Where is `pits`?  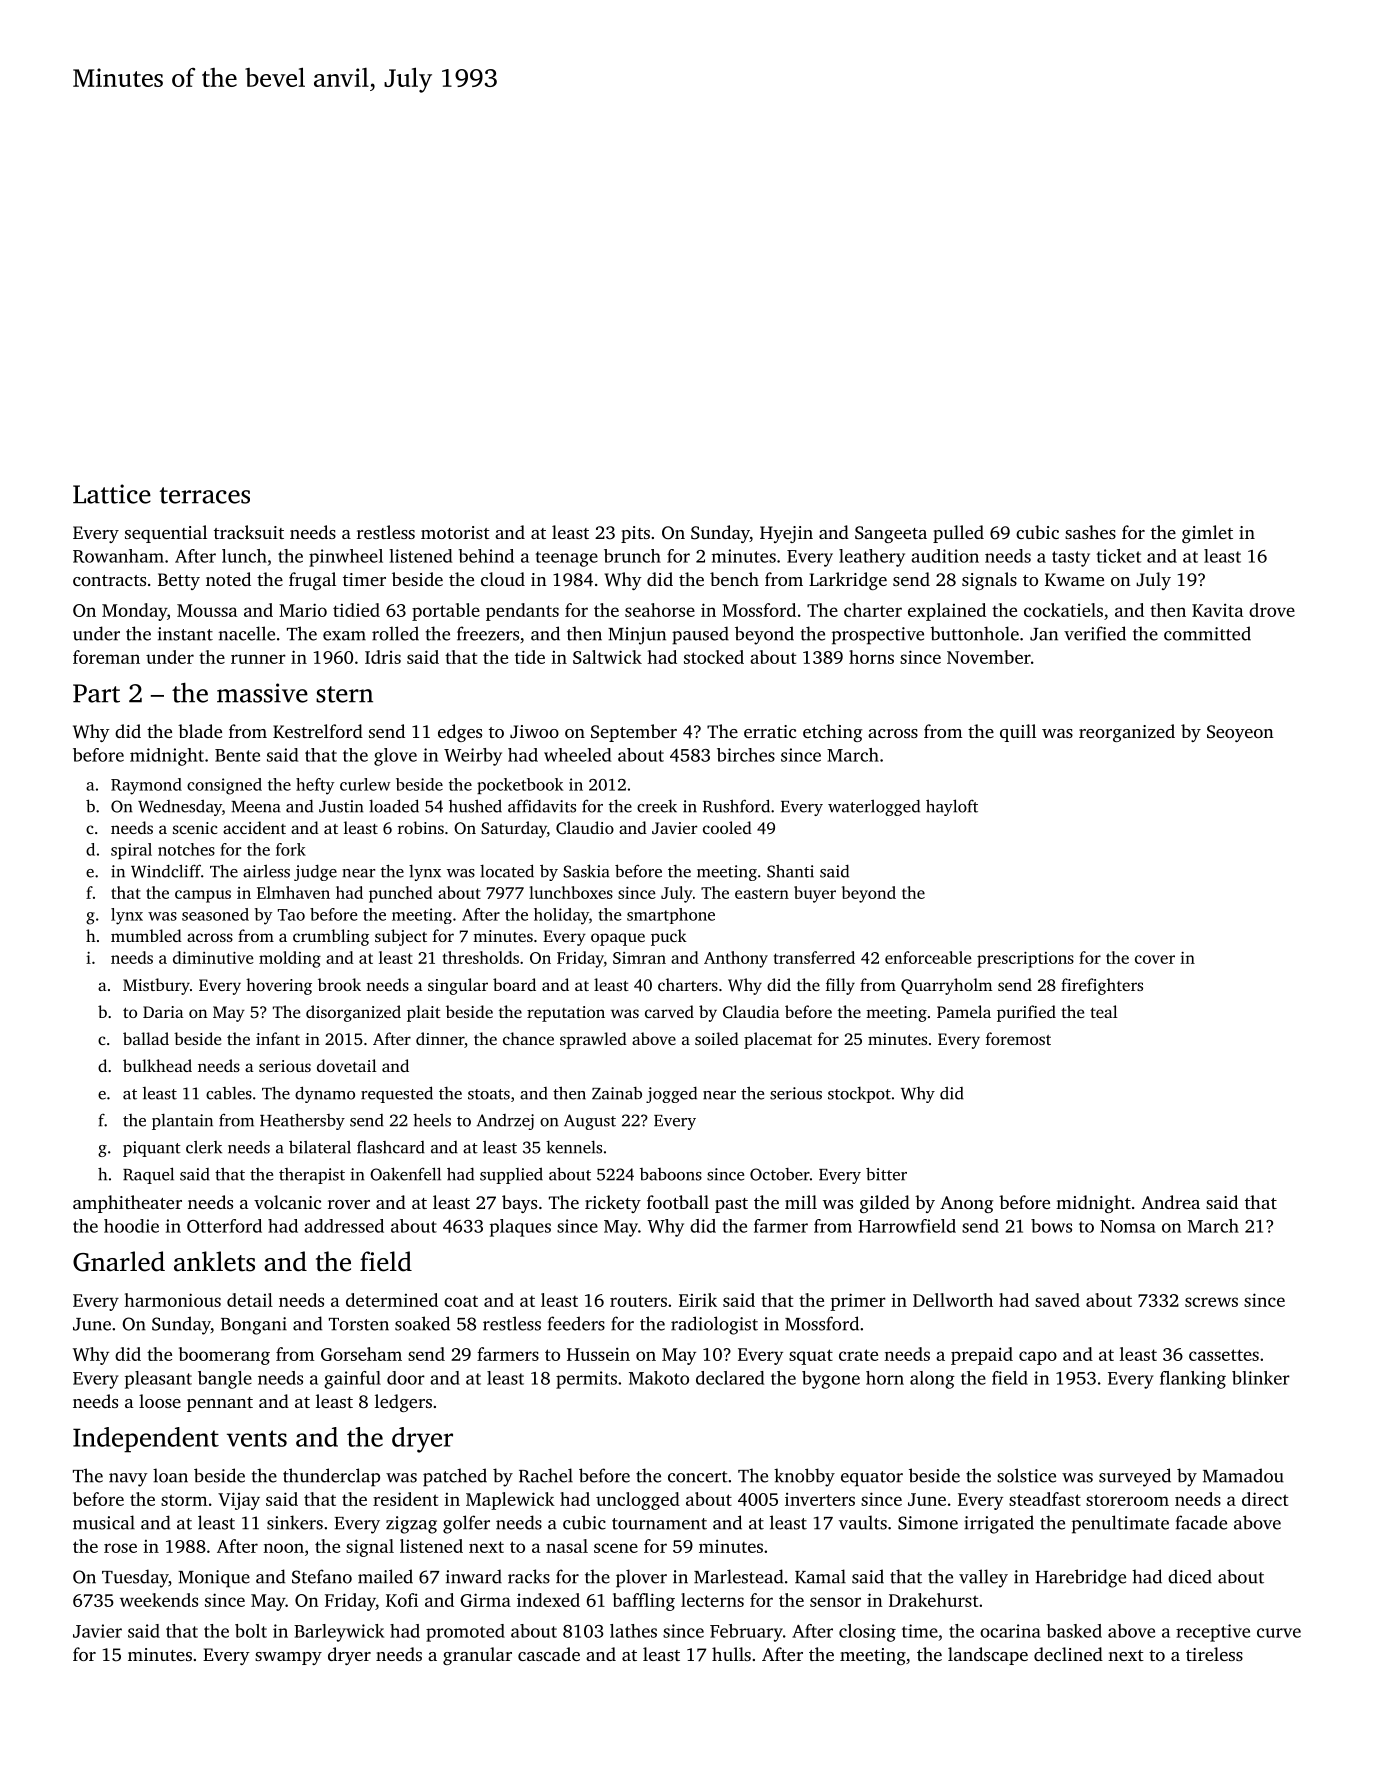 pits is located at coordinates (635, 534).
